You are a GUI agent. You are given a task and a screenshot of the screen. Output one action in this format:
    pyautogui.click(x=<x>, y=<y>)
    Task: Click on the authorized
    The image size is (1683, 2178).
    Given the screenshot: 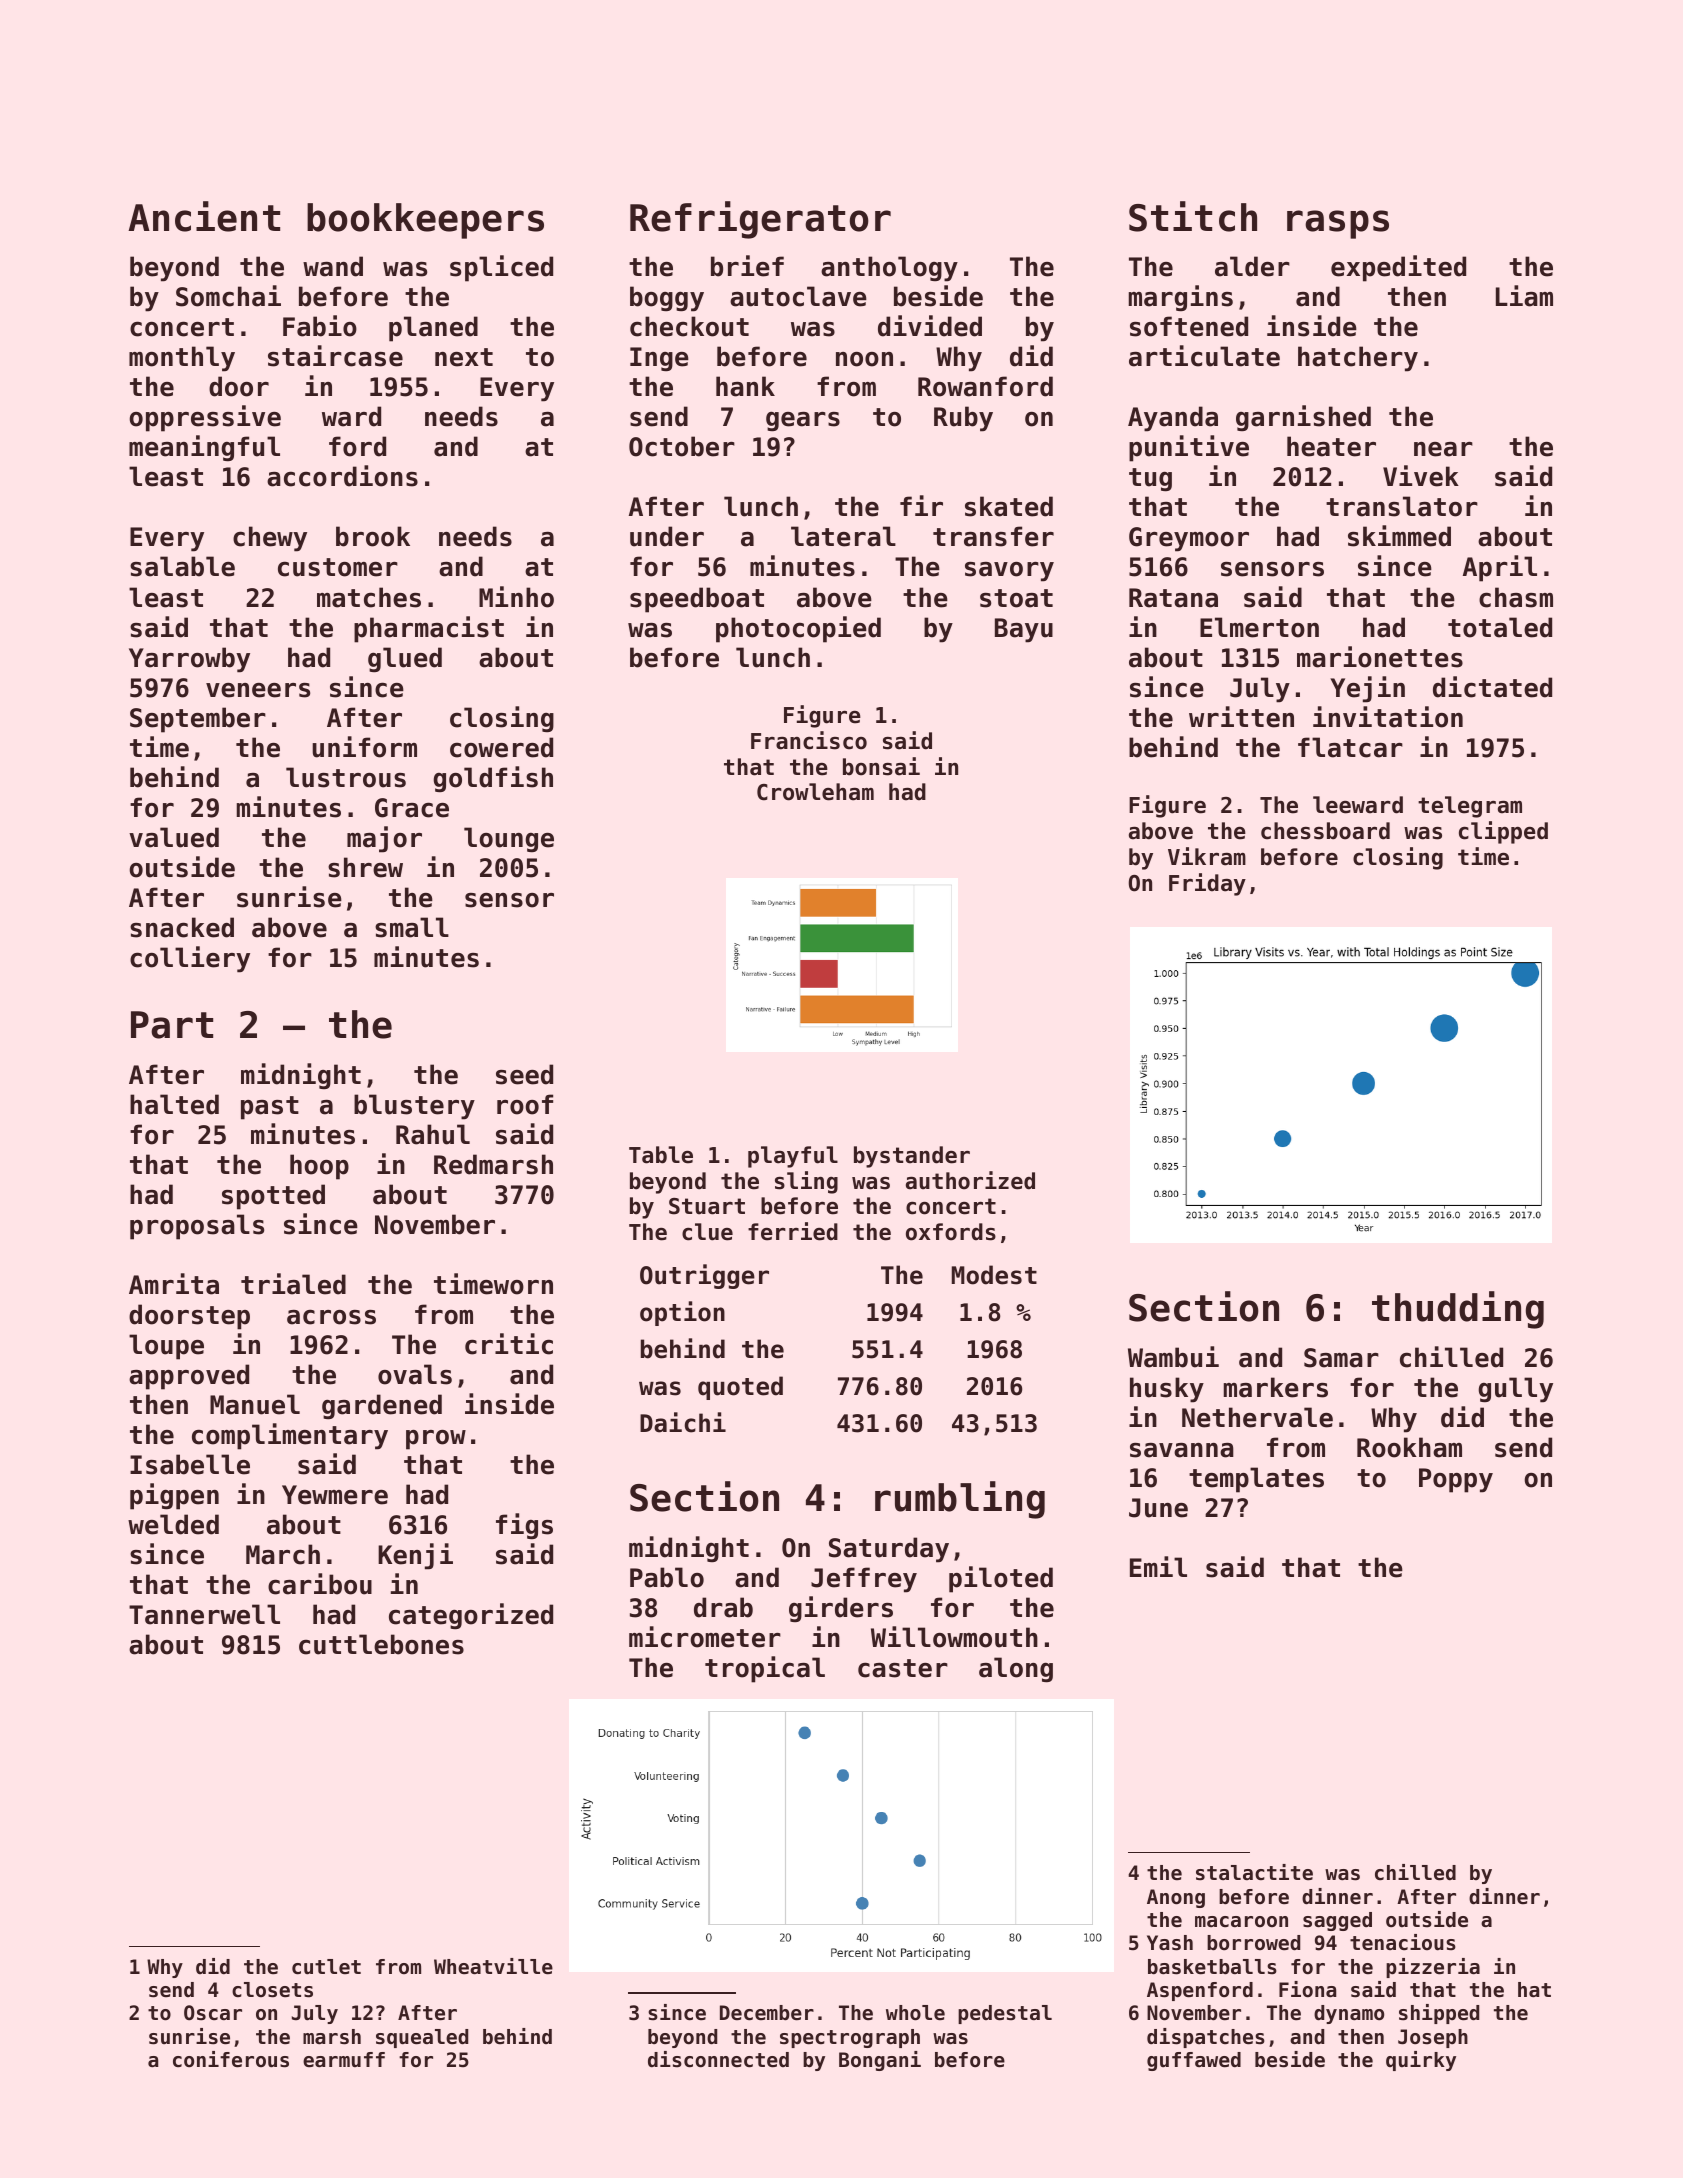 What is the action you would take?
    pyautogui.click(x=970, y=1180)
